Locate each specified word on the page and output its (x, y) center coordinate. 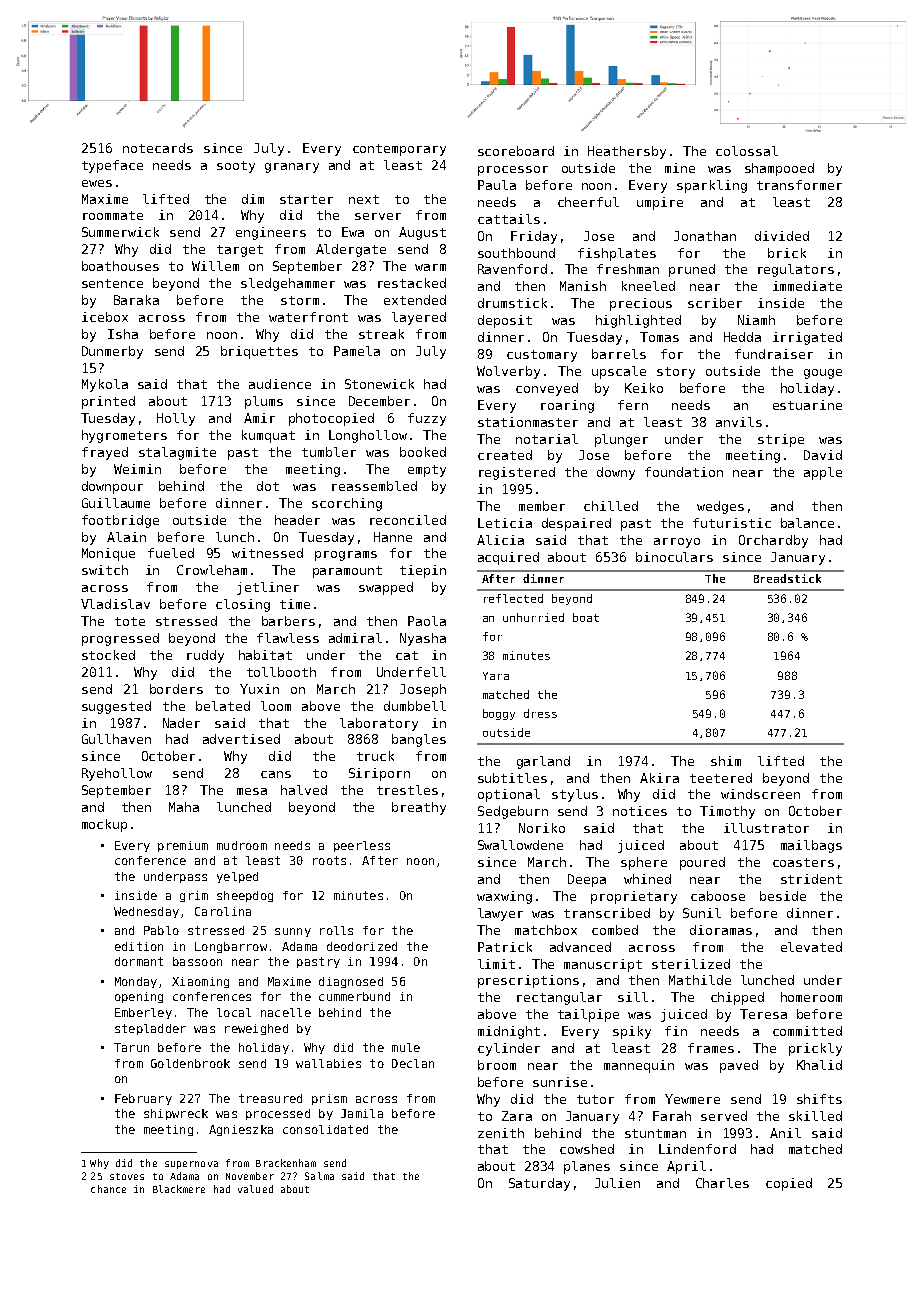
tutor (595, 1099)
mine (680, 168)
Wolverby (508, 372)
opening (139, 997)
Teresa (763, 1014)
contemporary (399, 150)
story (676, 373)
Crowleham (212, 570)
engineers (271, 233)
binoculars (674, 557)
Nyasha (423, 639)
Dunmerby (112, 352)
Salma (319, 1176)
